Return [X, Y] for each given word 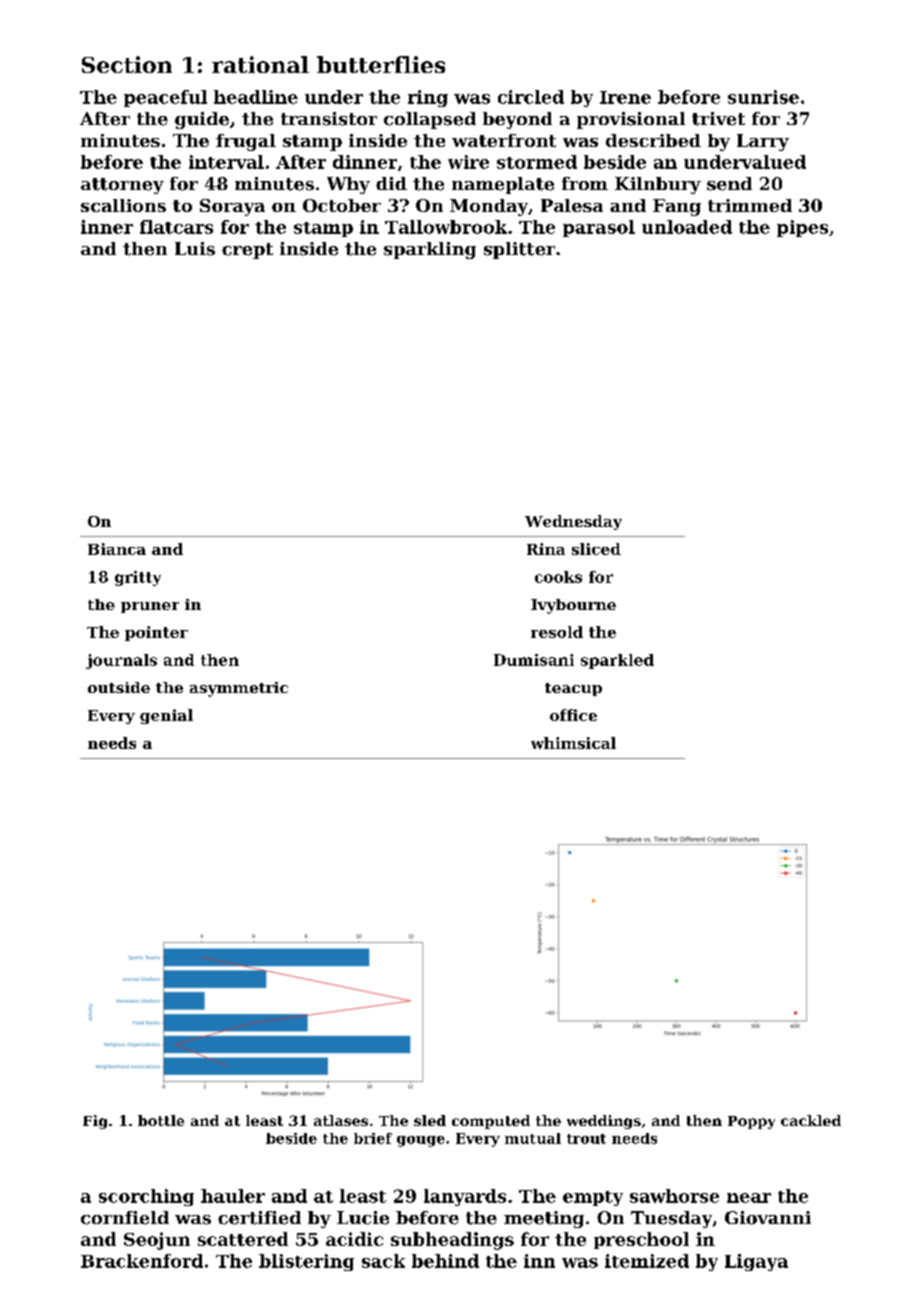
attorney [122, 186]
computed [491, 1122]
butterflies [381, 64]
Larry [763, 142]
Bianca [117, 549]
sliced [596, 549]
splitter [519, 250]
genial [166, 716]
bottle [161, 1120]
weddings [604, 1122]
